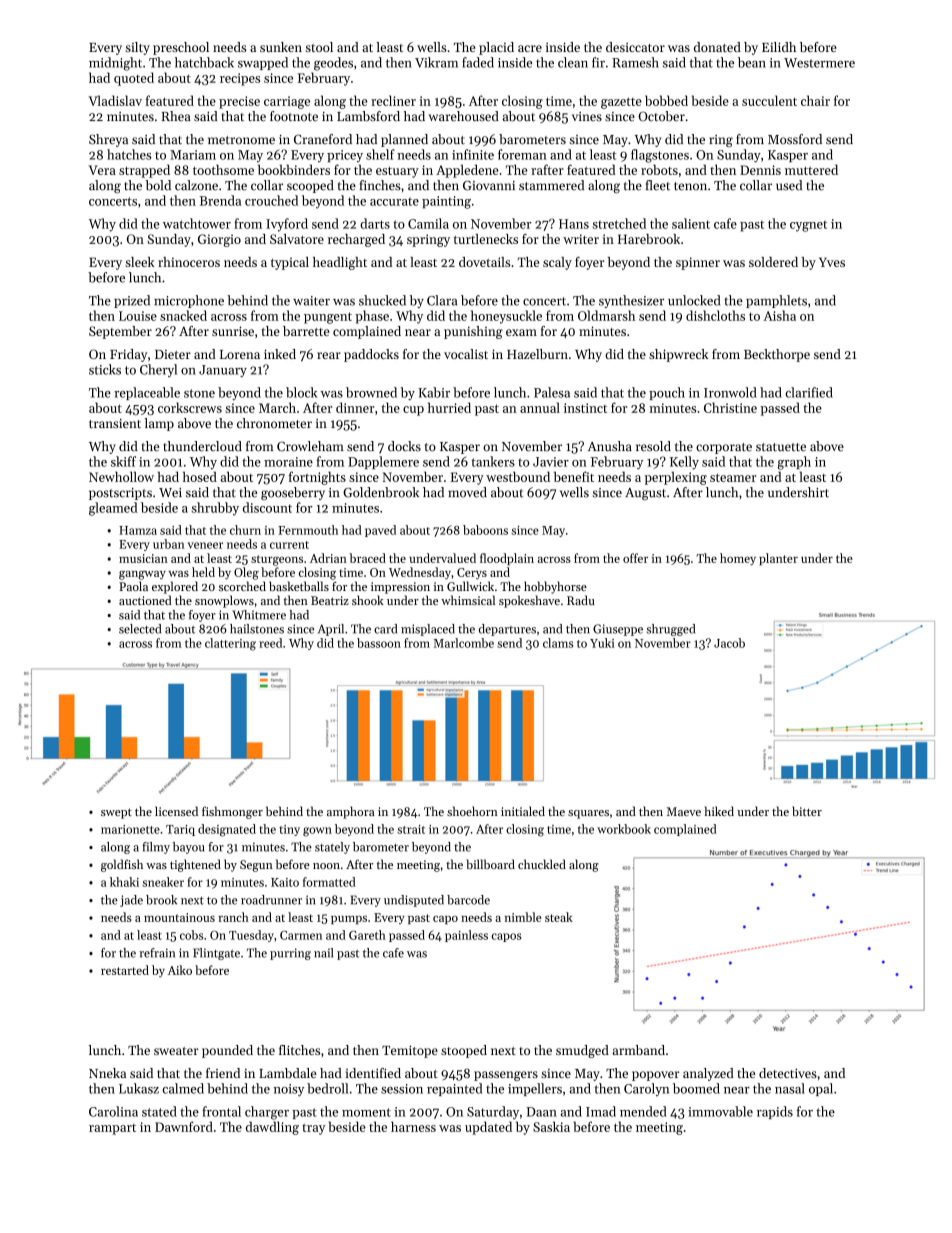  Describe the element at coordinates (698, 263) in the image. I see `spinner` at that location.
